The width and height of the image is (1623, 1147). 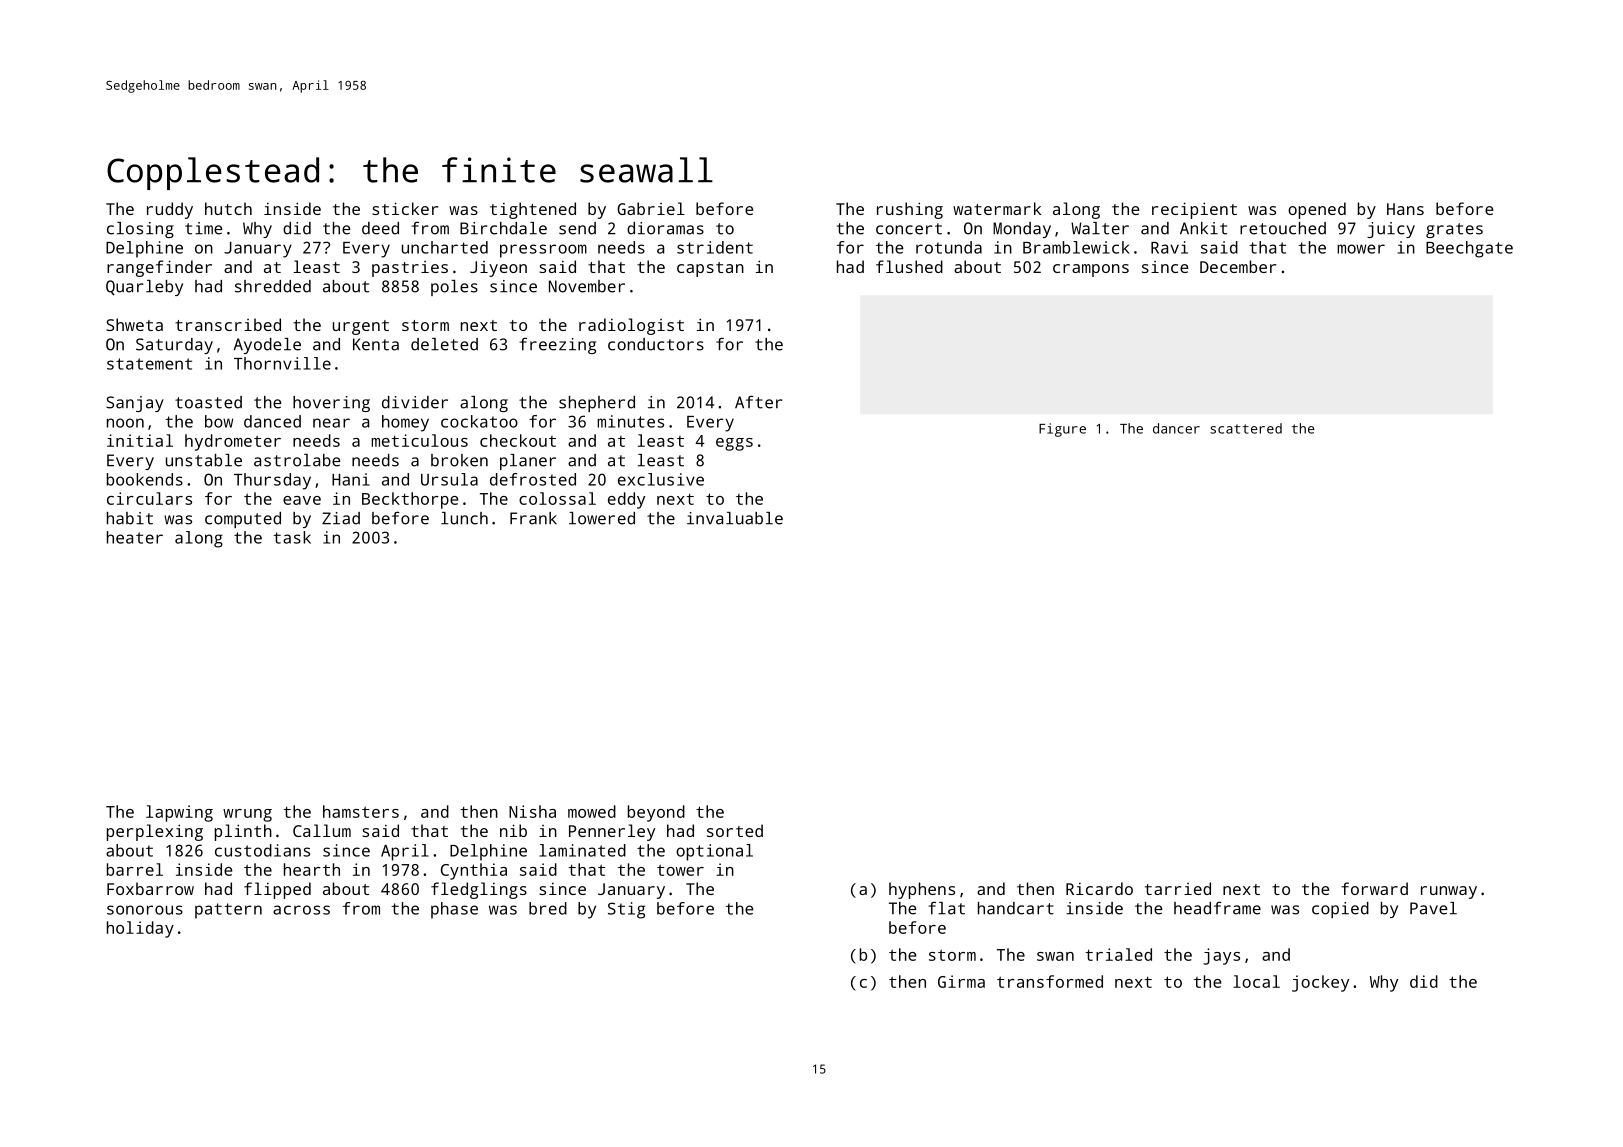 What do you see at coordinates (454, 288) in the image?
I see `poles` at bounding box center [454, 288].
